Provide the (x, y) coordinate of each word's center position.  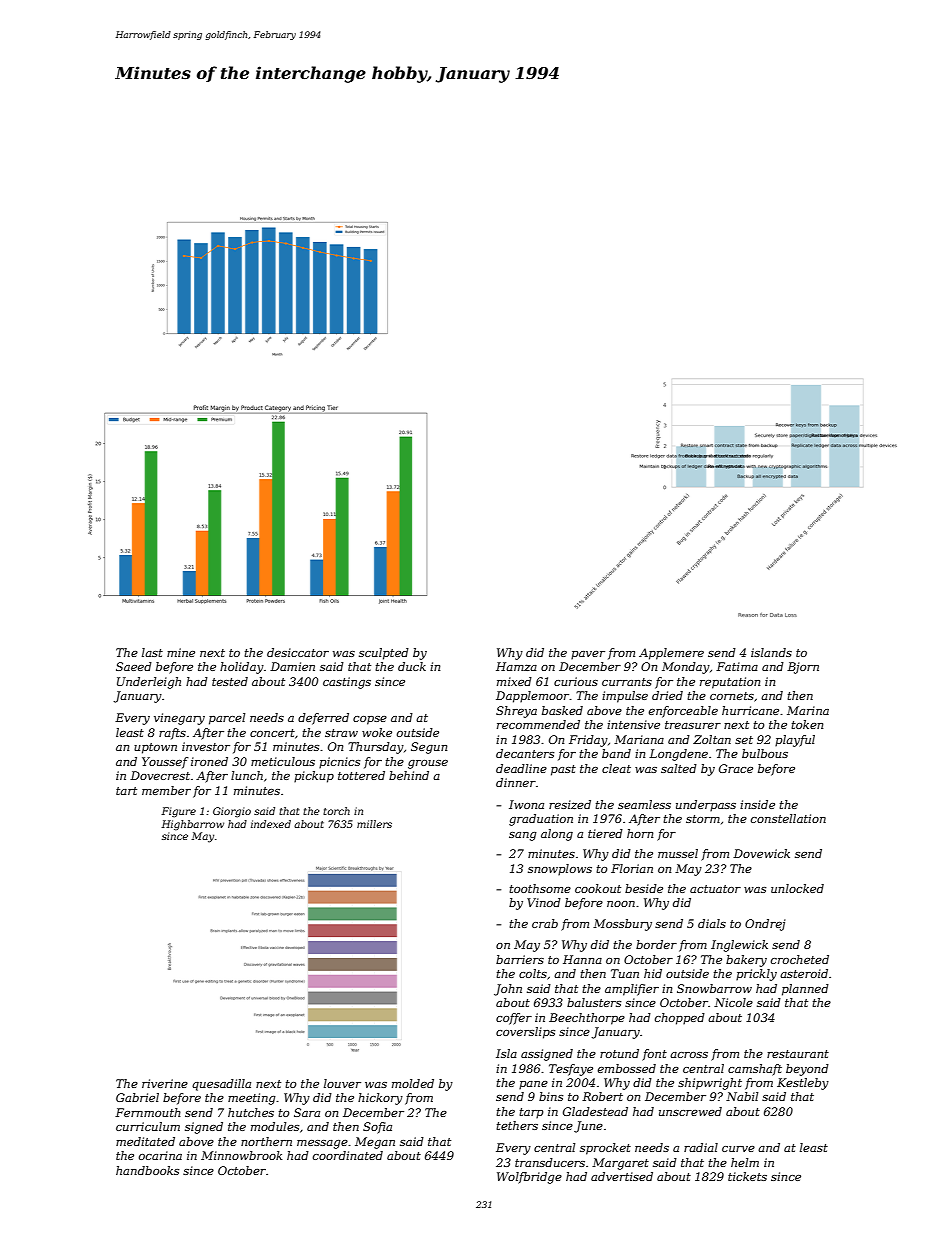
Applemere (671, 654)
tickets (747, 1176)
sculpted (384, 654)
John (508, 990)
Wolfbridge (529, 1178)
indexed (271, 824)
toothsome (540, 888)
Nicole (733, 1002)
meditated (145, 1141)
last (152, 652)
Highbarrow (192, 825)
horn (640, 833)
